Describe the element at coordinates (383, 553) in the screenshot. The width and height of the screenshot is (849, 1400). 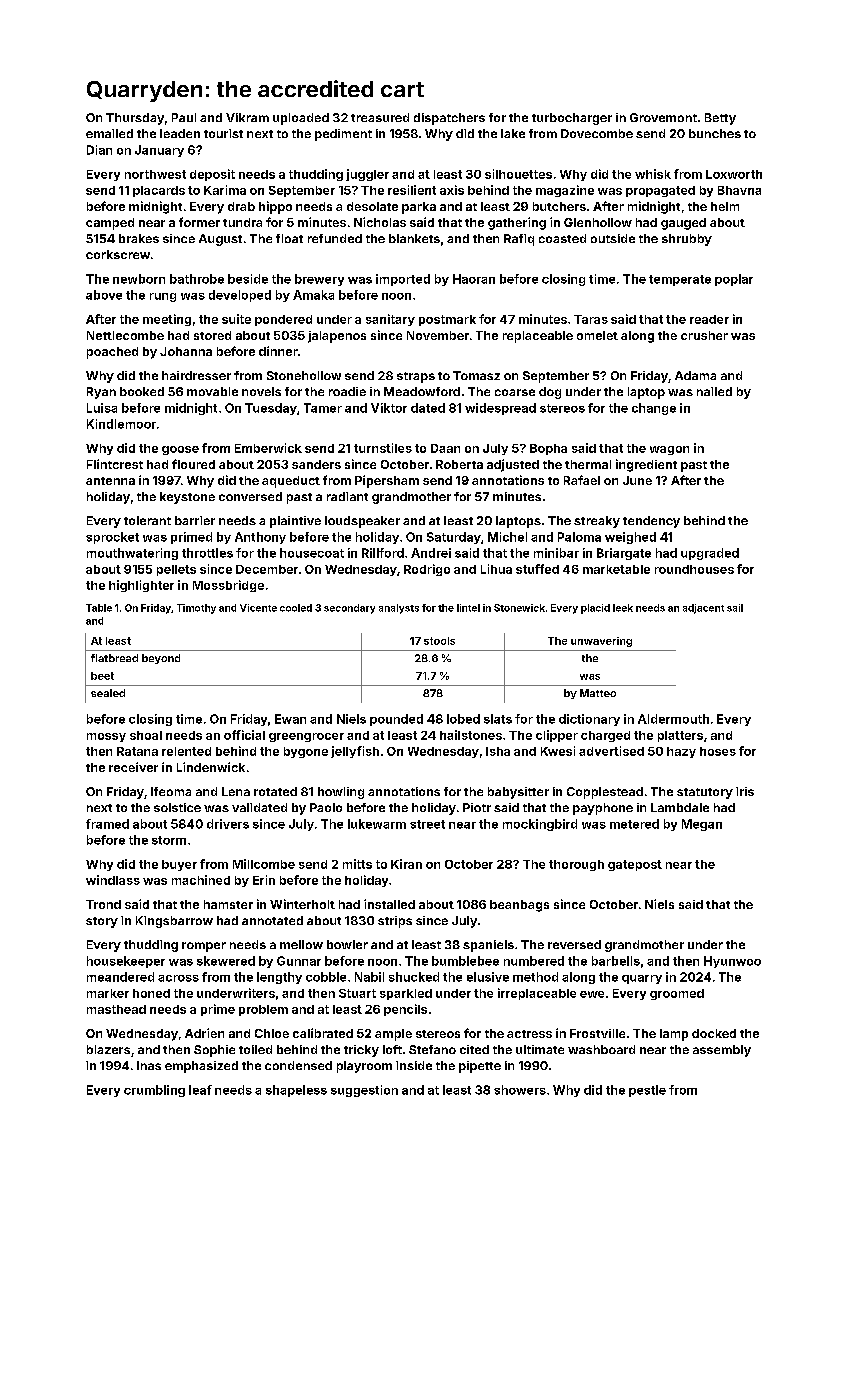
I see `Rillford` at that location.
